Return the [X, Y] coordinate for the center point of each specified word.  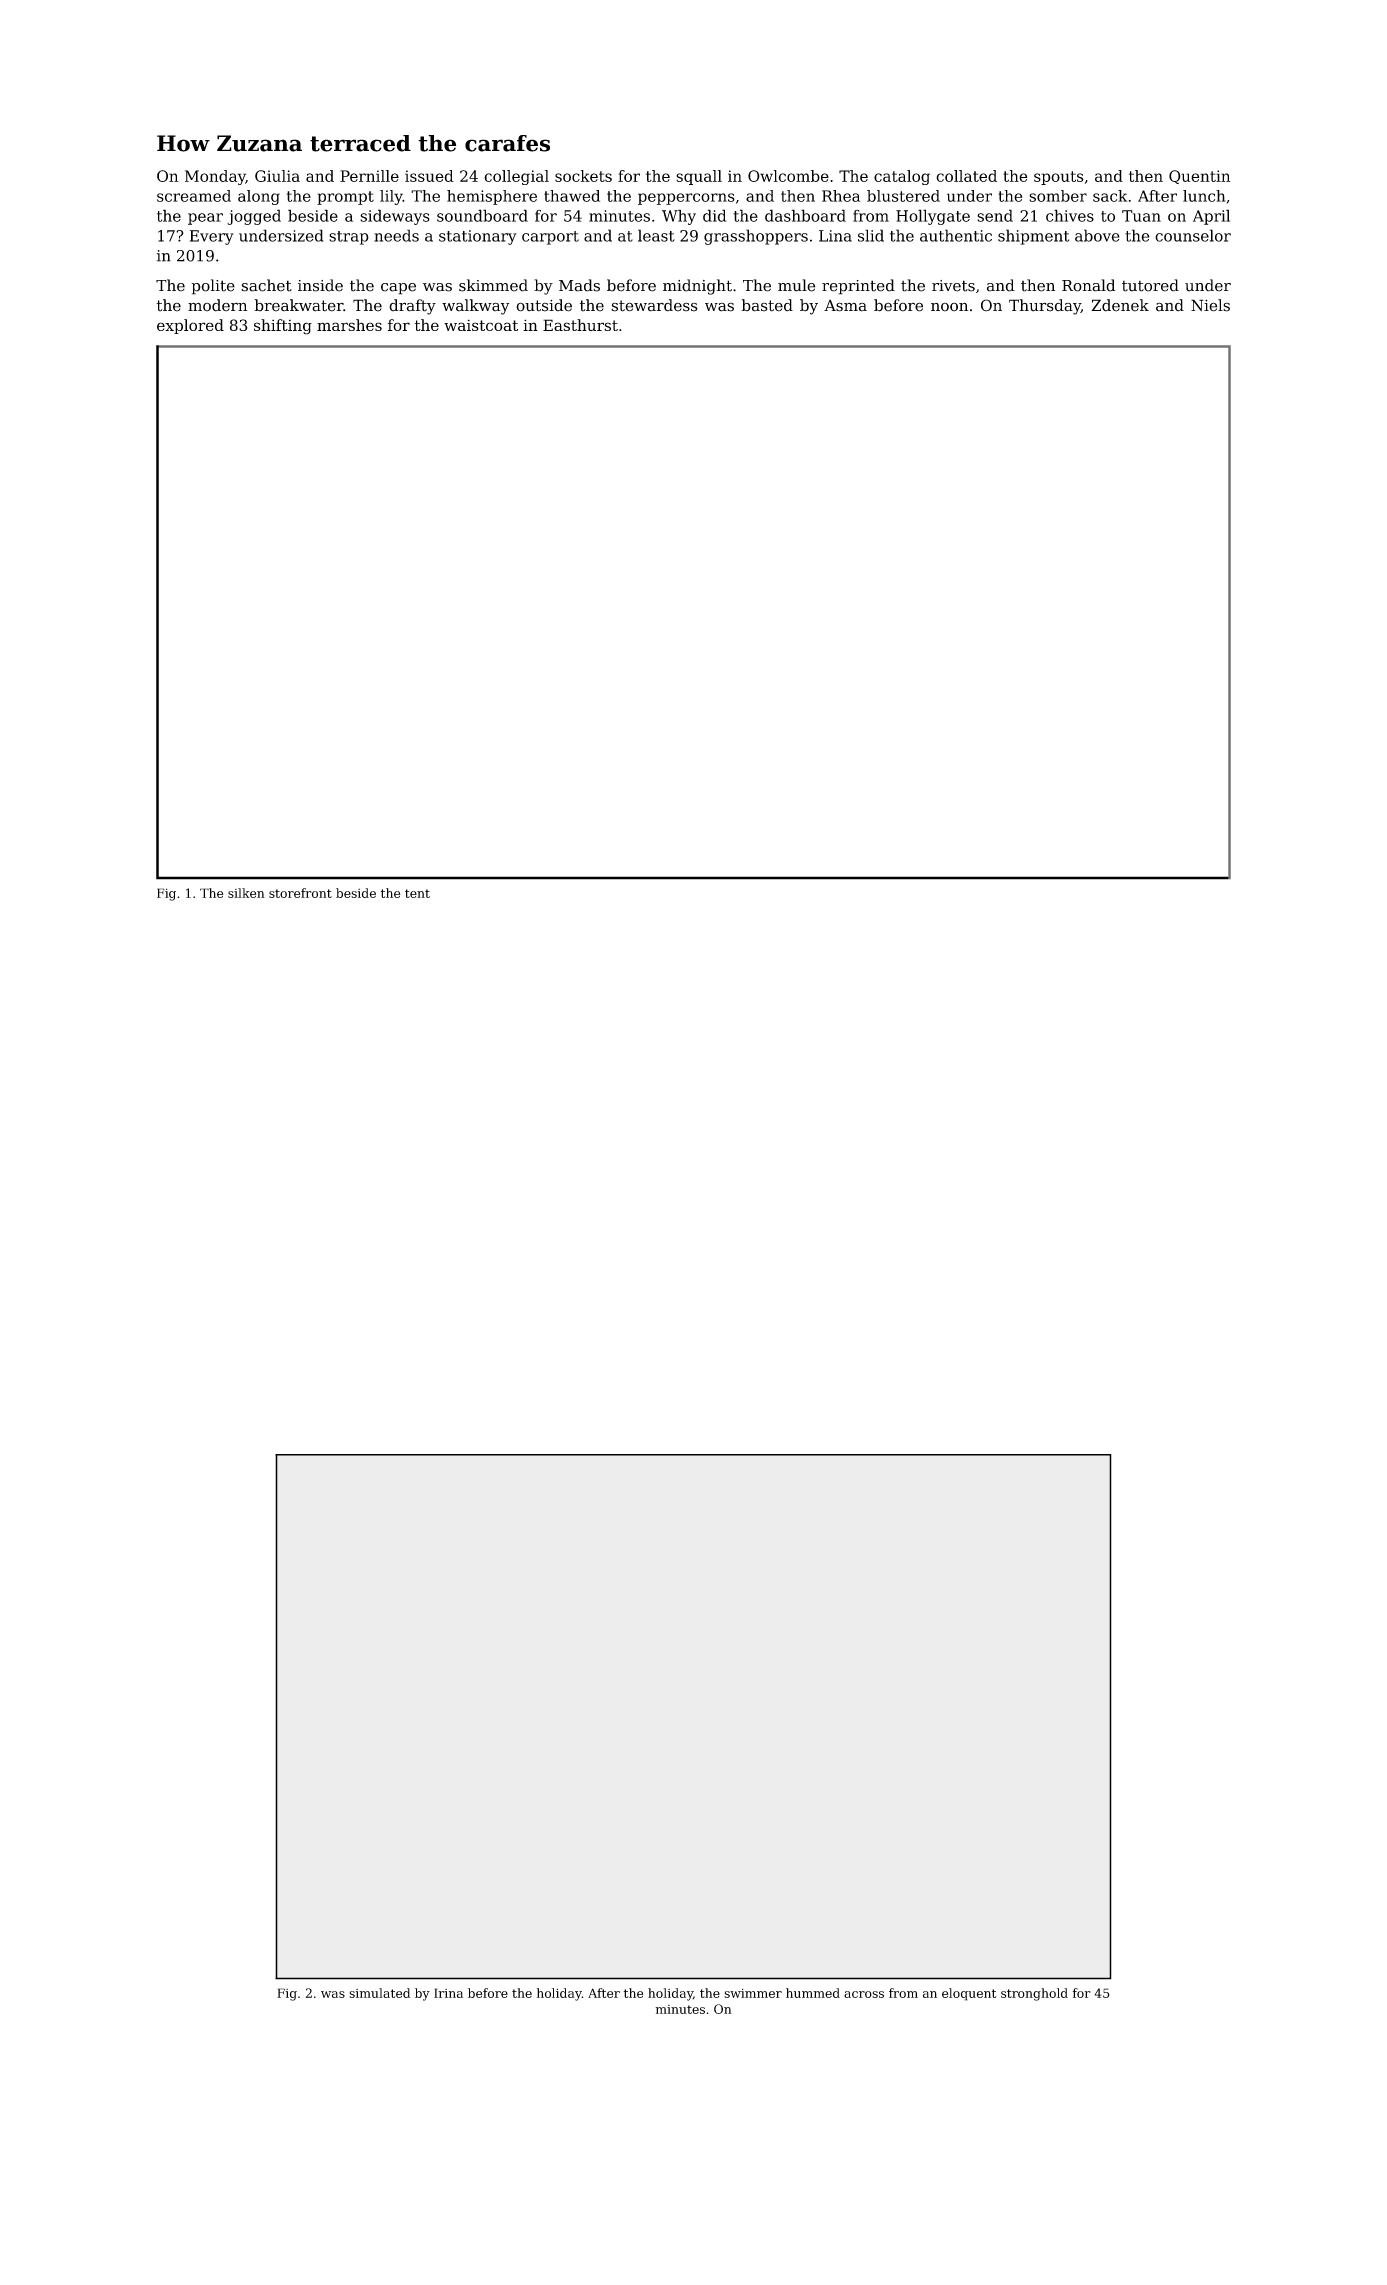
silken [246, 893]
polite [213, 287]
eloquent [969, 1994]
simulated [379, 1993]
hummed [813, 1993]
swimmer [753, 1993]
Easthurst [580, 325]
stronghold [1034, 1994]
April [1211, 217]
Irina [448, 1993]
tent [417, 893]
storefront [300, 893]
